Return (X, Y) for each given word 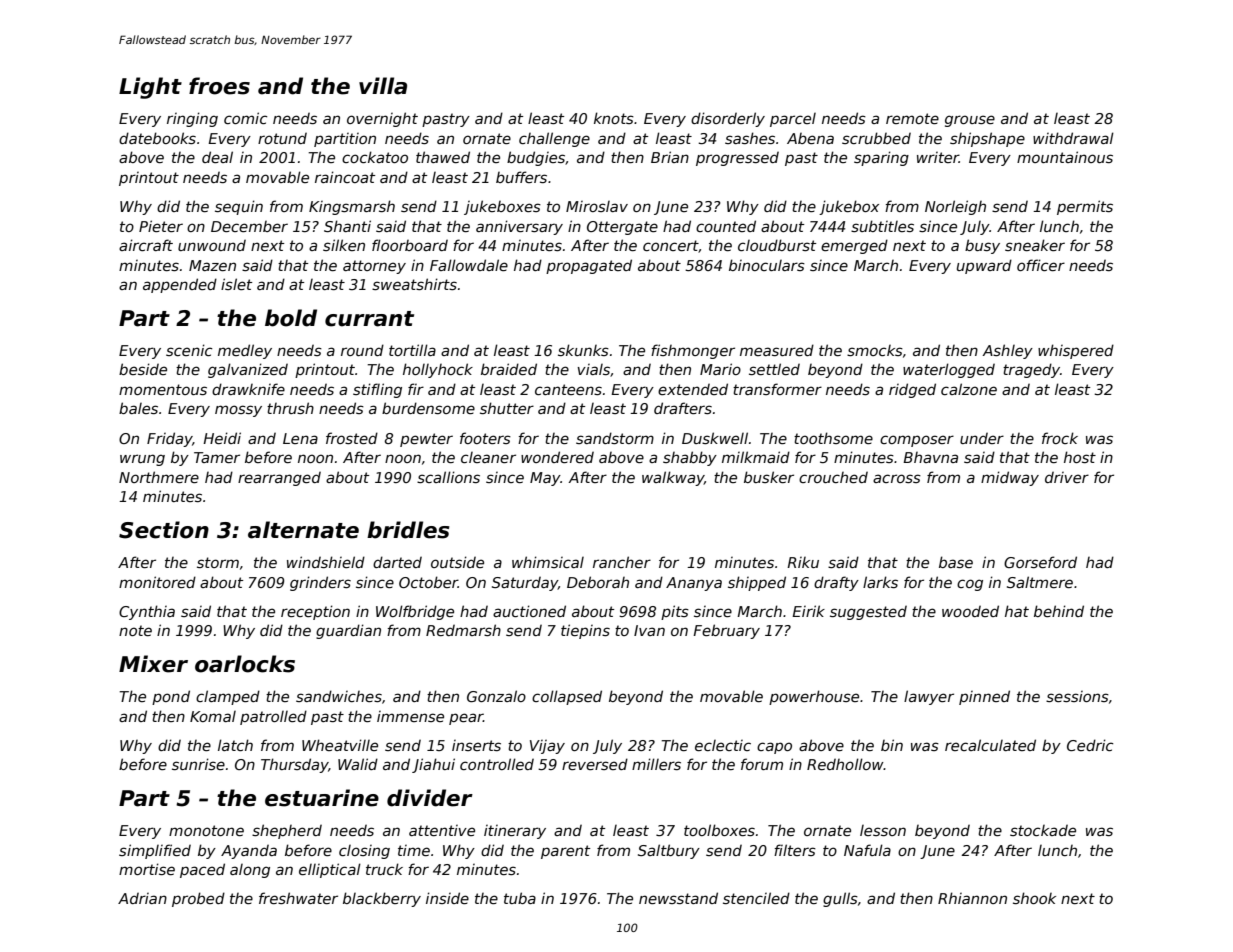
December (249, 226)
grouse (970, 121)
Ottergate (622, 228)
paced (202, 870)
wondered (557, 457)
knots (614, 118)
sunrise (198, 764)
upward (984, 266)
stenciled (756, 898)
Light (150, 88)
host (1080, 457)
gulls (840, 899)
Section (164, 530)
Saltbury (669, 851)
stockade (1043, 830)
